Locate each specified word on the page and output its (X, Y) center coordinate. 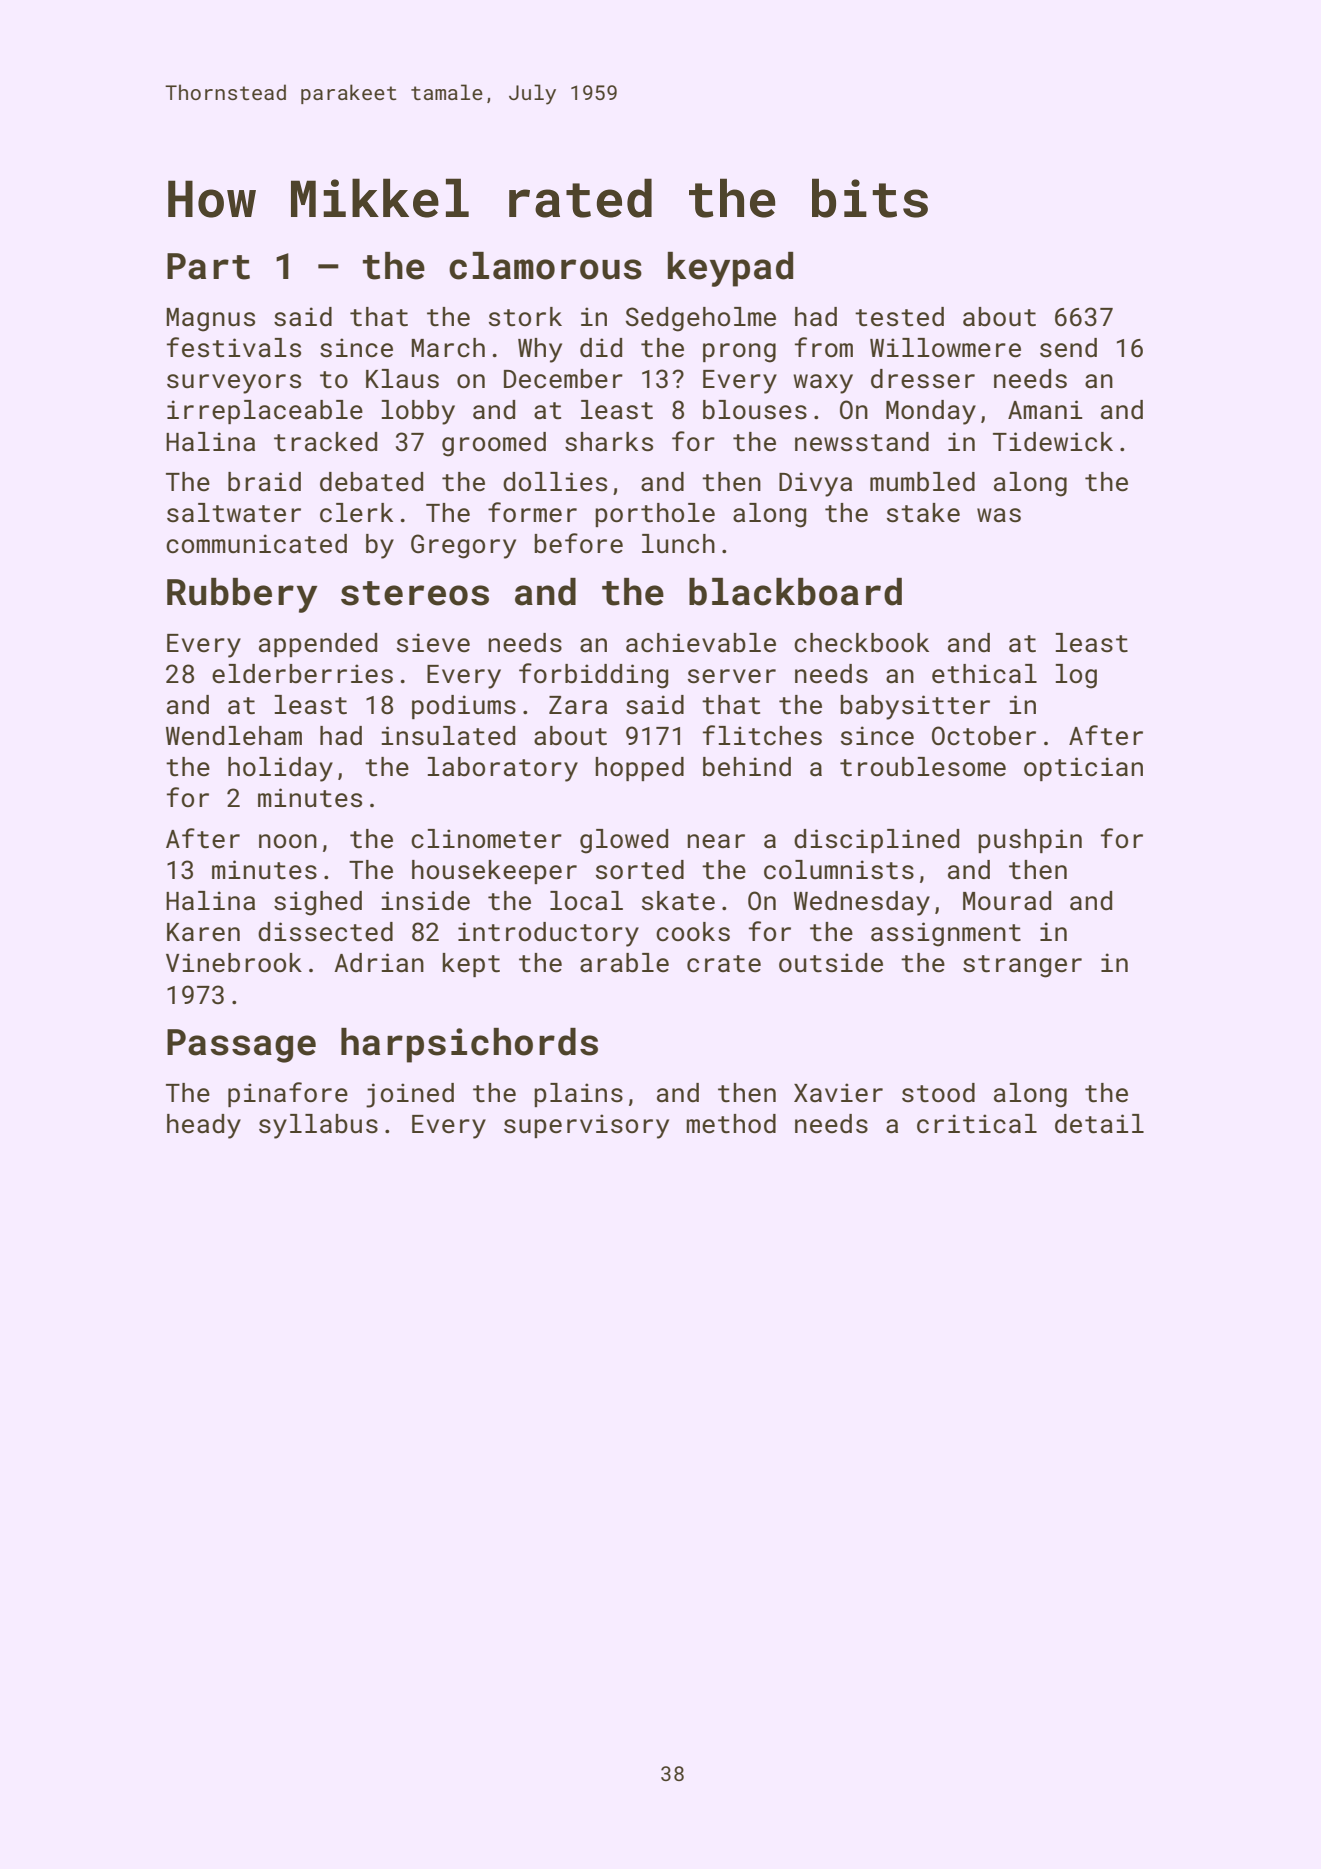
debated (371, 482)
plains (578, 1095)
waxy (823, 384)
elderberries (302, 674)
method (731, 1124)
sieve (433, 643)
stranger (1022, 966)
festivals (234, 347)
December (563, 379)
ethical (984, 674)
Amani (1045, 410)
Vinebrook (234, 963)
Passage (241, 1046)
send (1068, 348)
